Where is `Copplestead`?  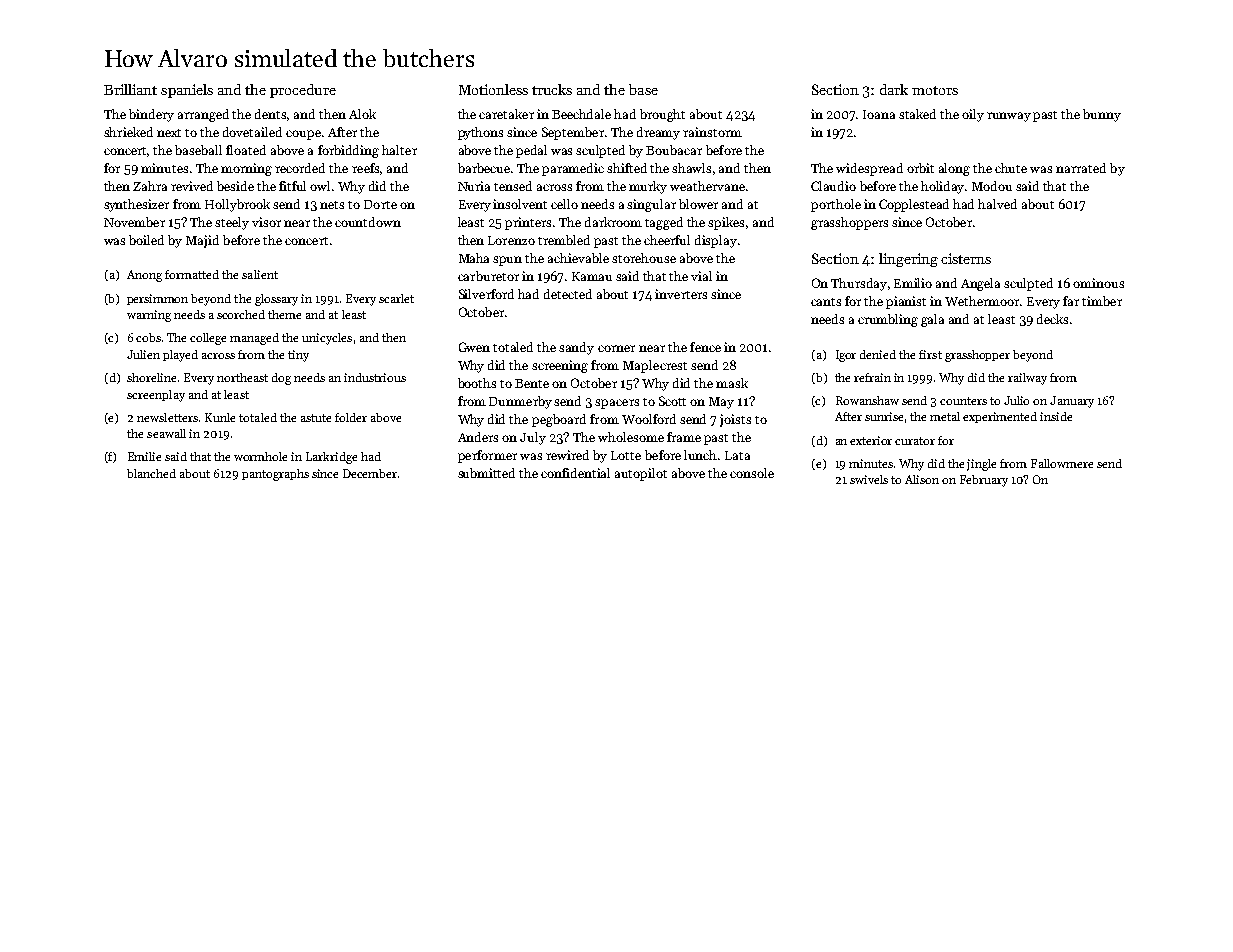 Copplestead is located at coordinates (914, 205).
